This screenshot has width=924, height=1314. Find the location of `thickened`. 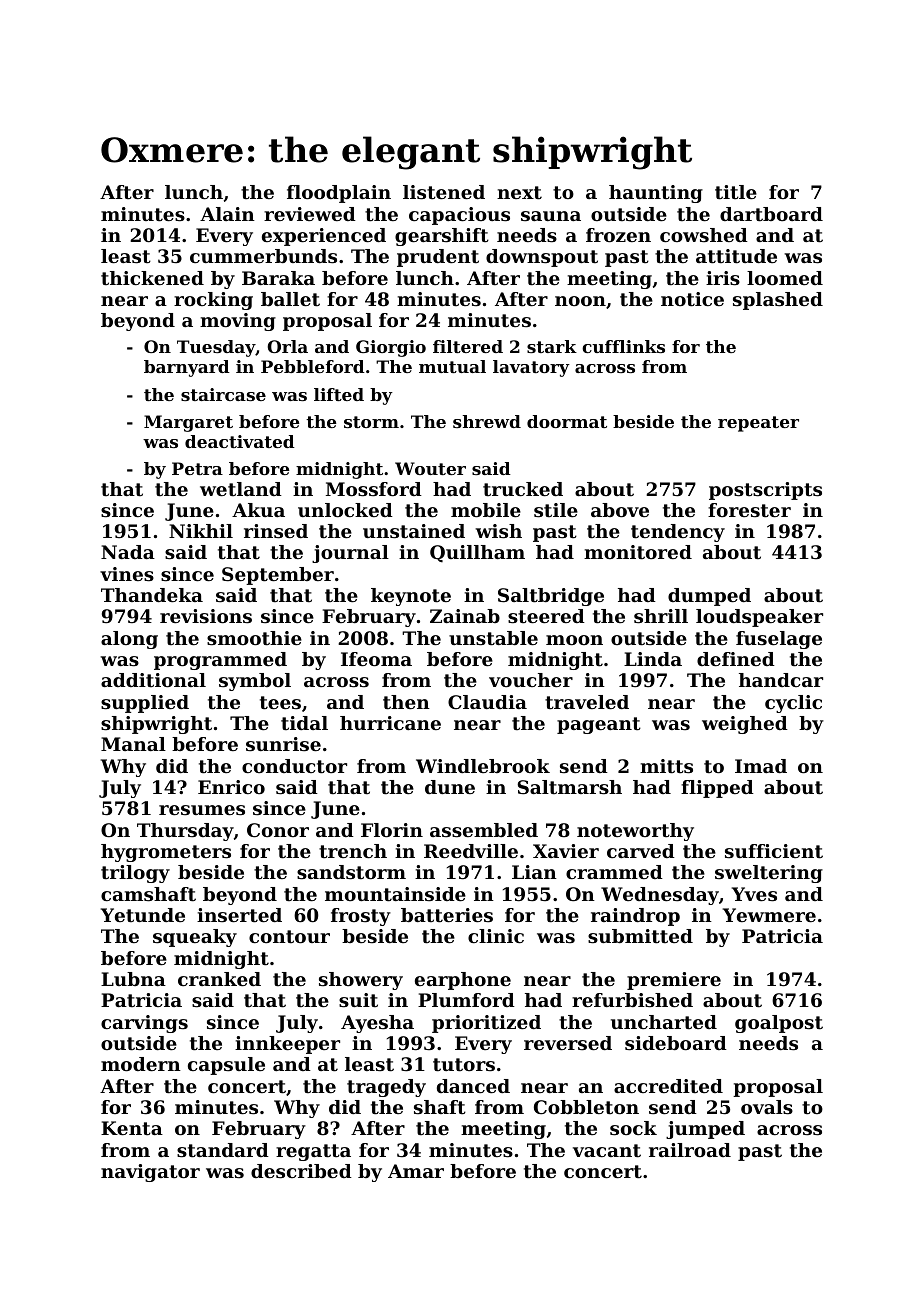

thickened is located at coordinates (152, 278).
